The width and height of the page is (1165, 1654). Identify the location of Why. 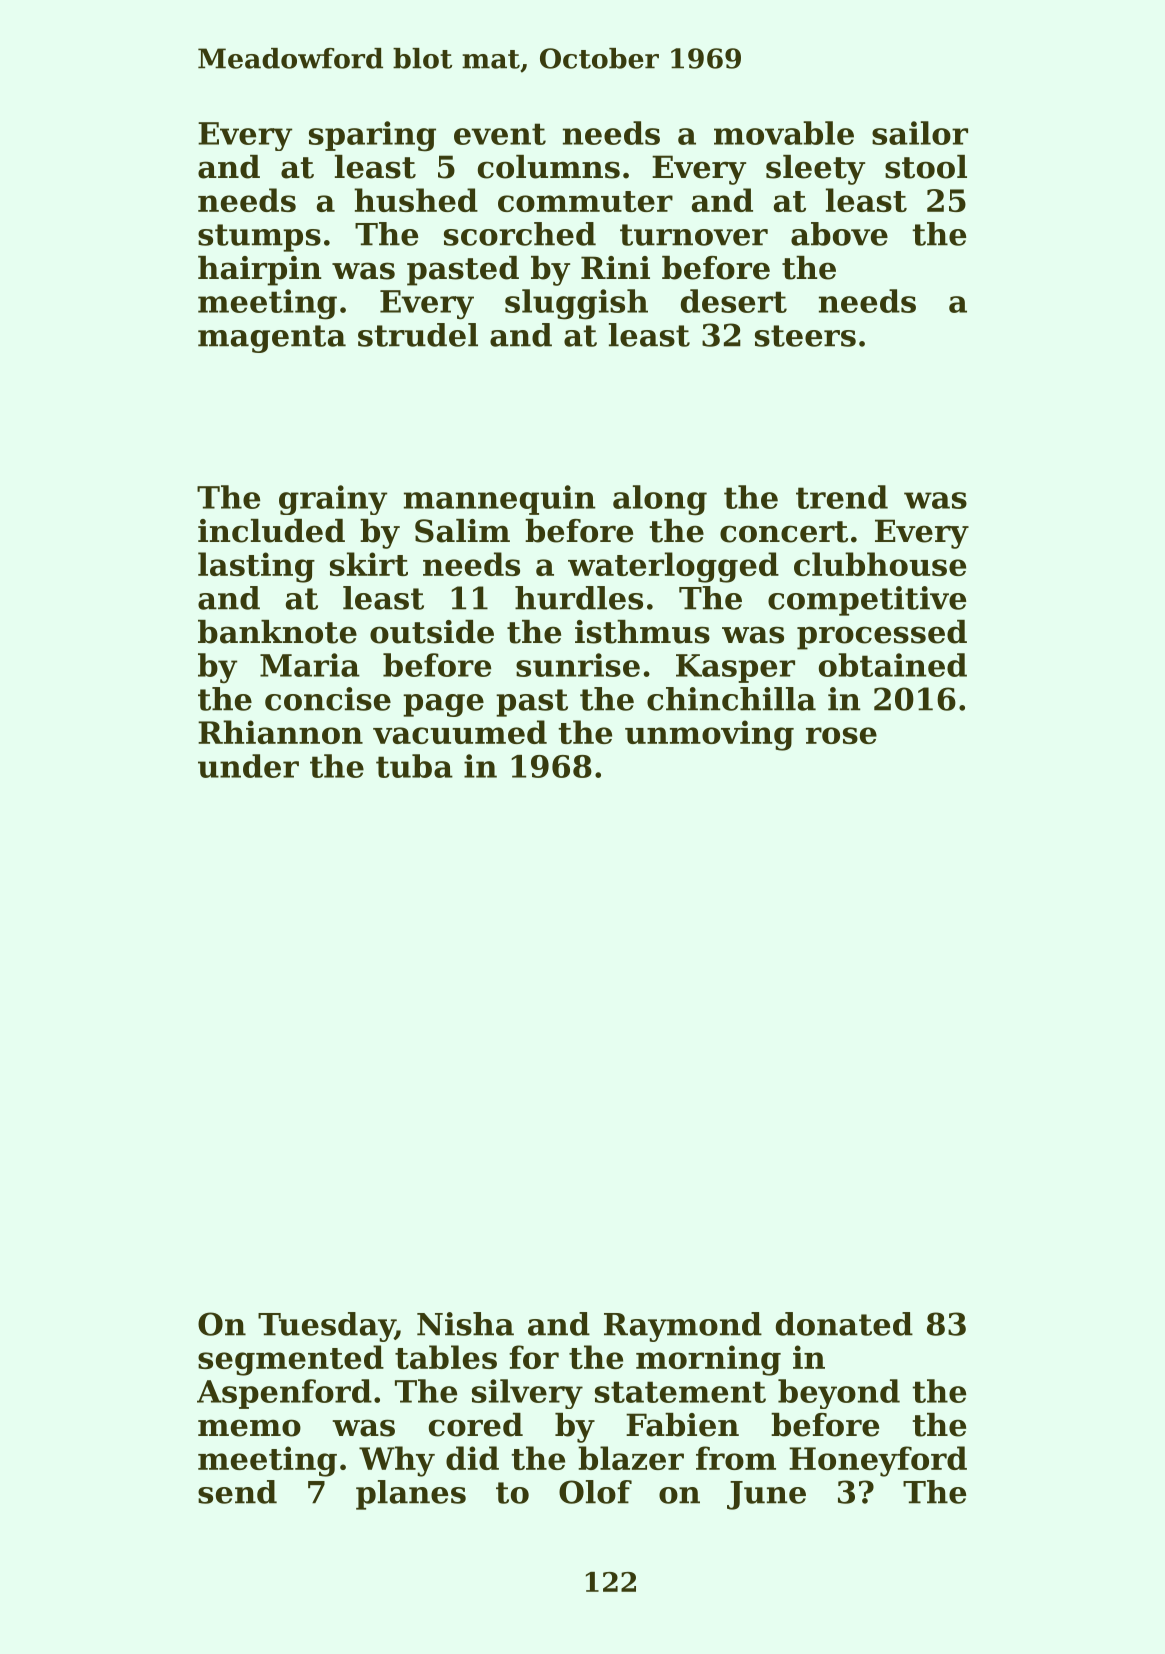
(397, 1461).
